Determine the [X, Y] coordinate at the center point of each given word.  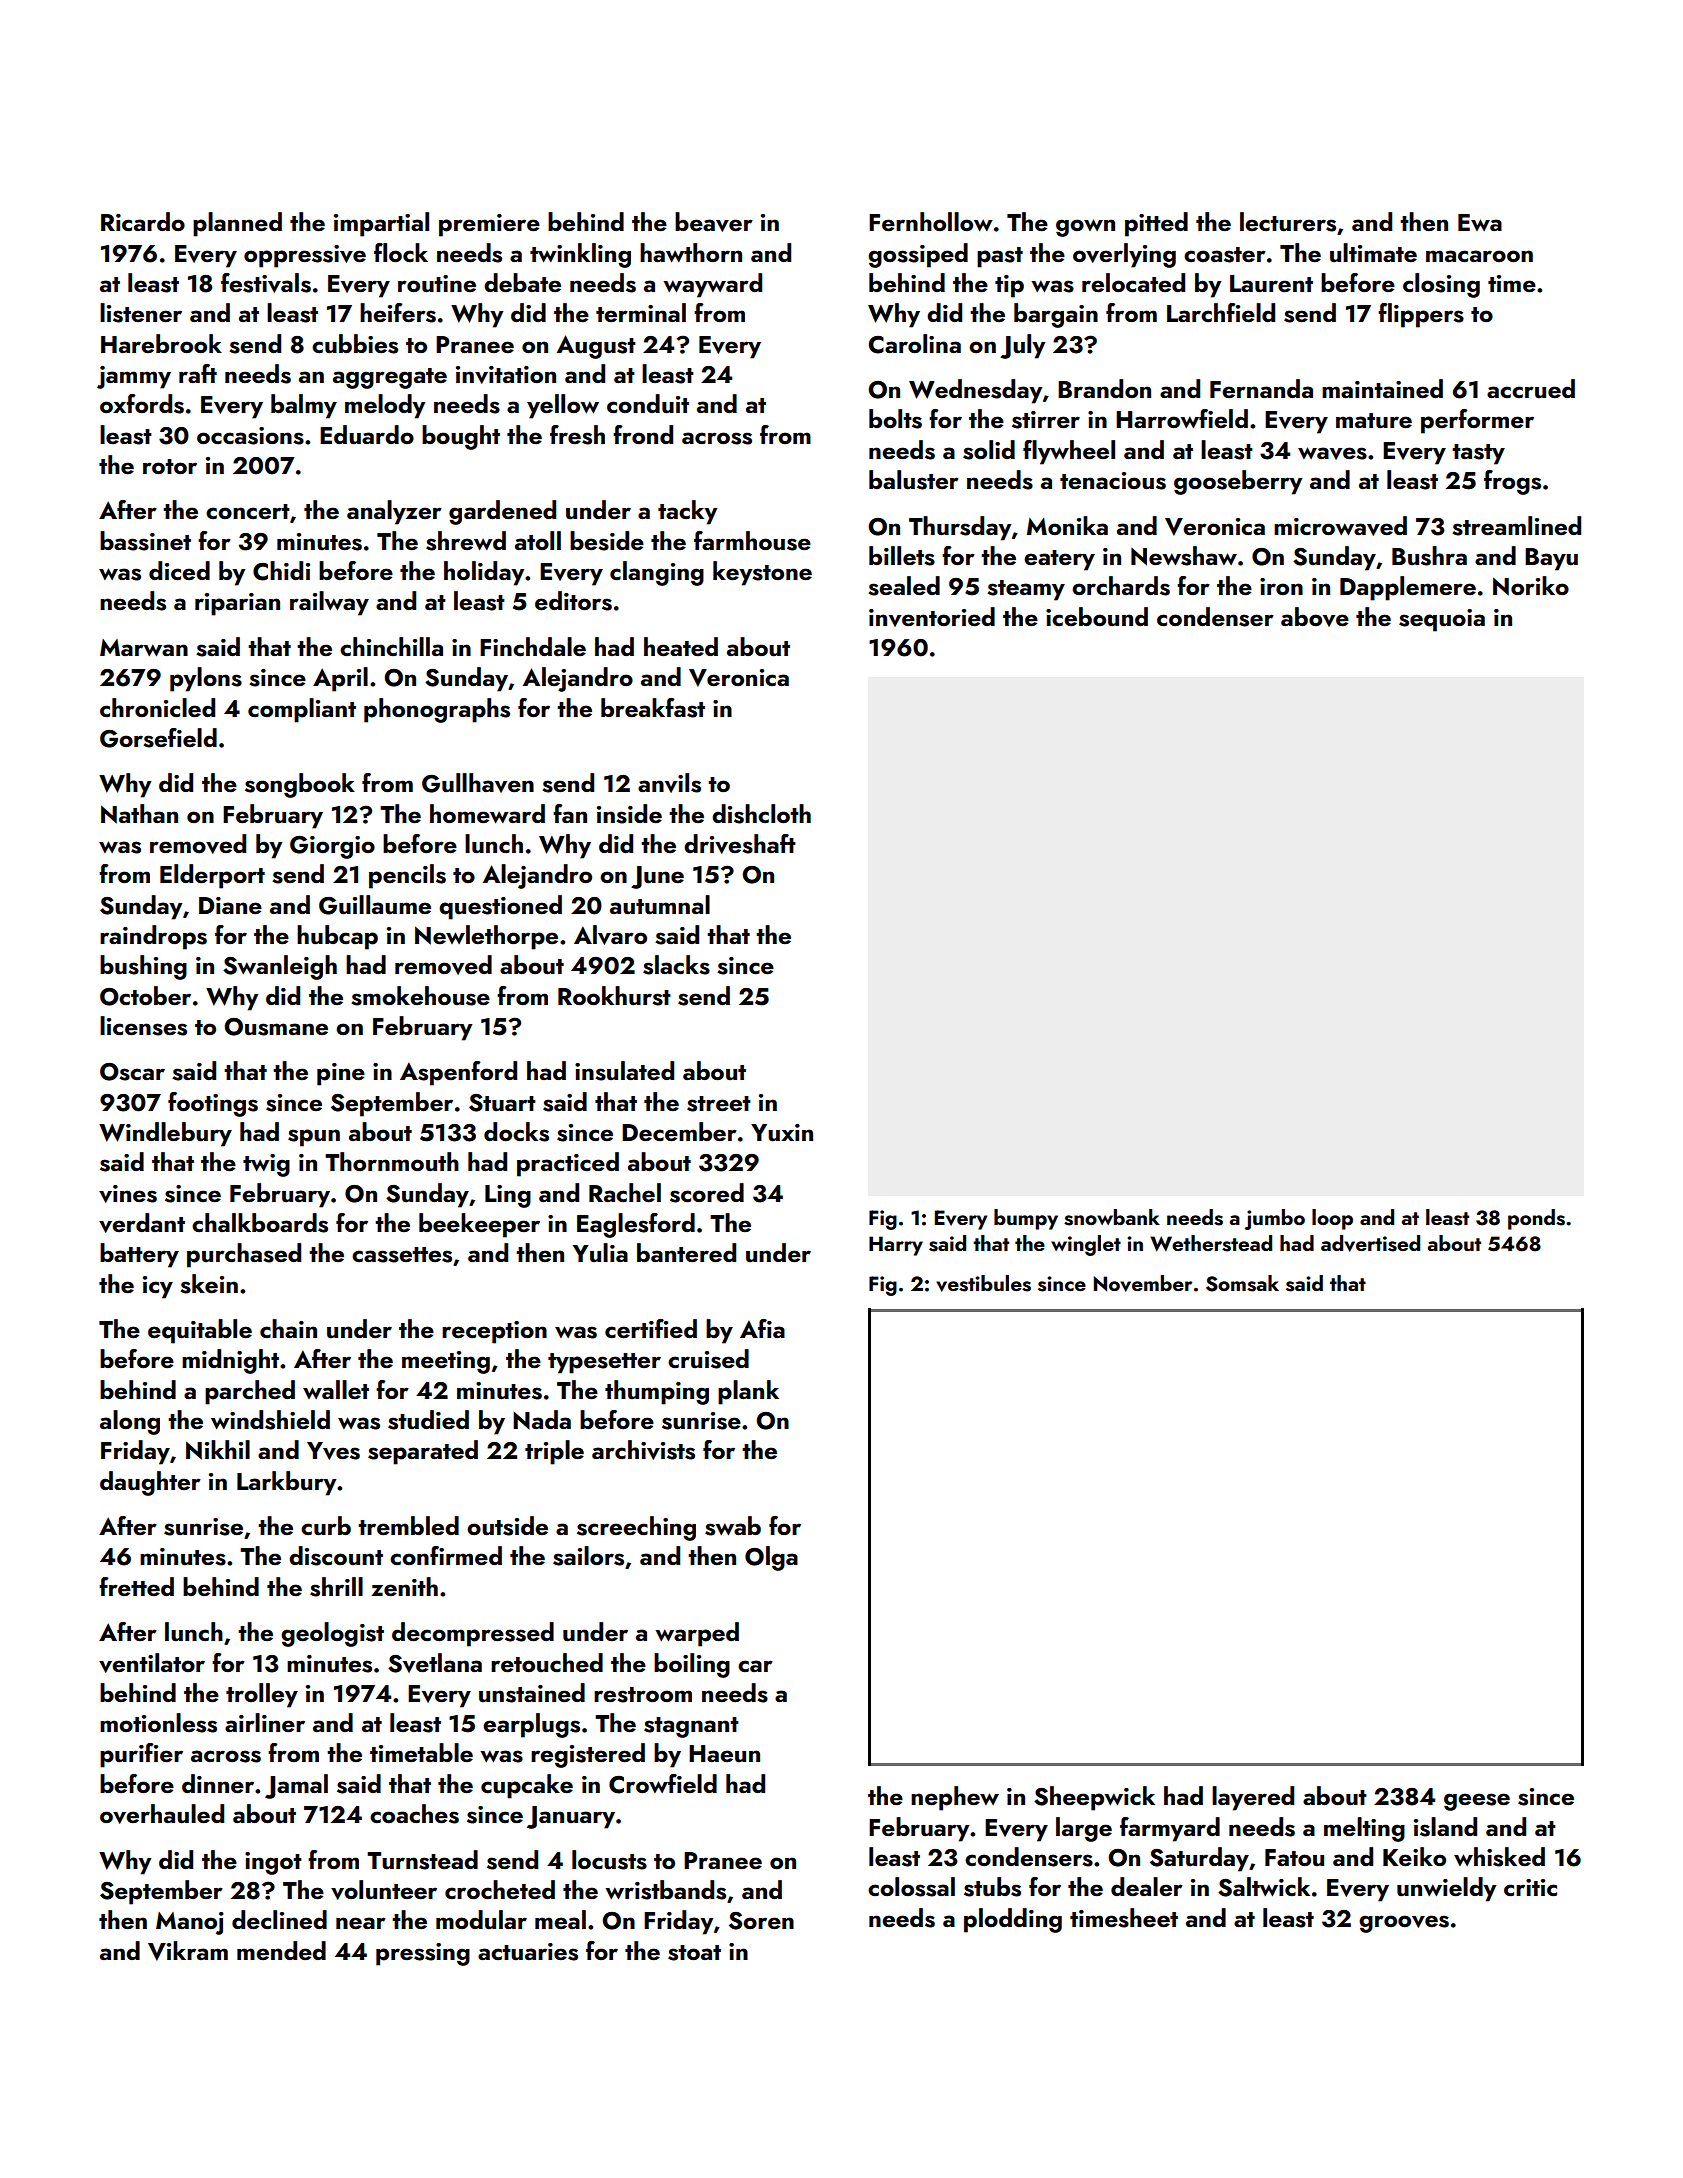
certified [651, 1328]
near [361, 1923]
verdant [142, 1223]
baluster [914, 480]
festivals [266, 283]
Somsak [1242, 1283]
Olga [771, 1558]
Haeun [724, 1754]
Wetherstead [1211, 1243]
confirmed [446, 1555]
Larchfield [1221, 312]
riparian [237, 604]
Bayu [1551, 559]
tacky [688, 512]
